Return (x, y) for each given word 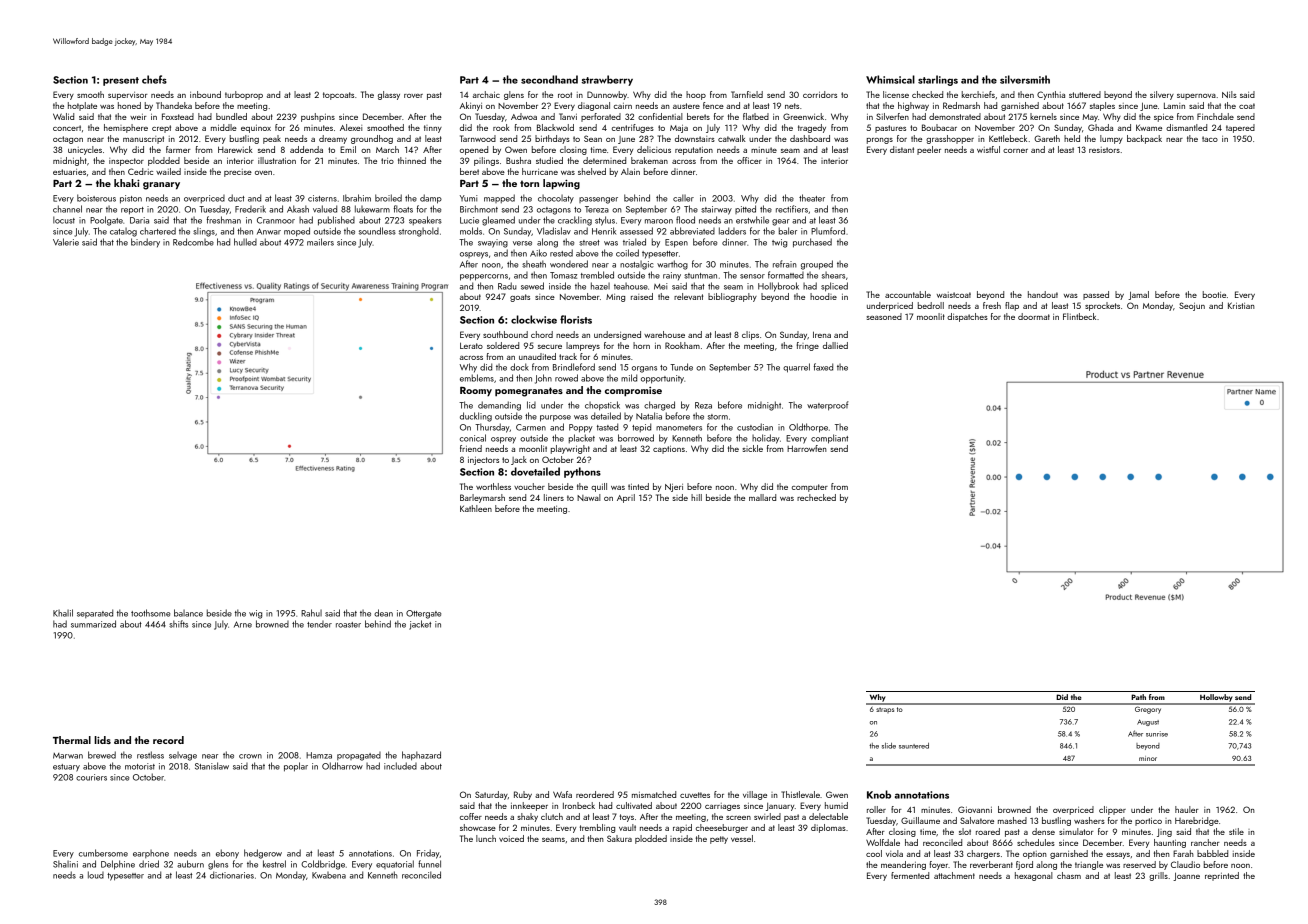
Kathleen (476, 508)
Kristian (1241, 305)
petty (719, 840)
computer (810, 488)
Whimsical (890, 79)
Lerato (471, 345)
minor (1148, 758)
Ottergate (423, 614)
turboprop (244, 95)
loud (96, 875)
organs (644, 369)
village (755, 795)
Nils (1229, 94)
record (168, 740)
